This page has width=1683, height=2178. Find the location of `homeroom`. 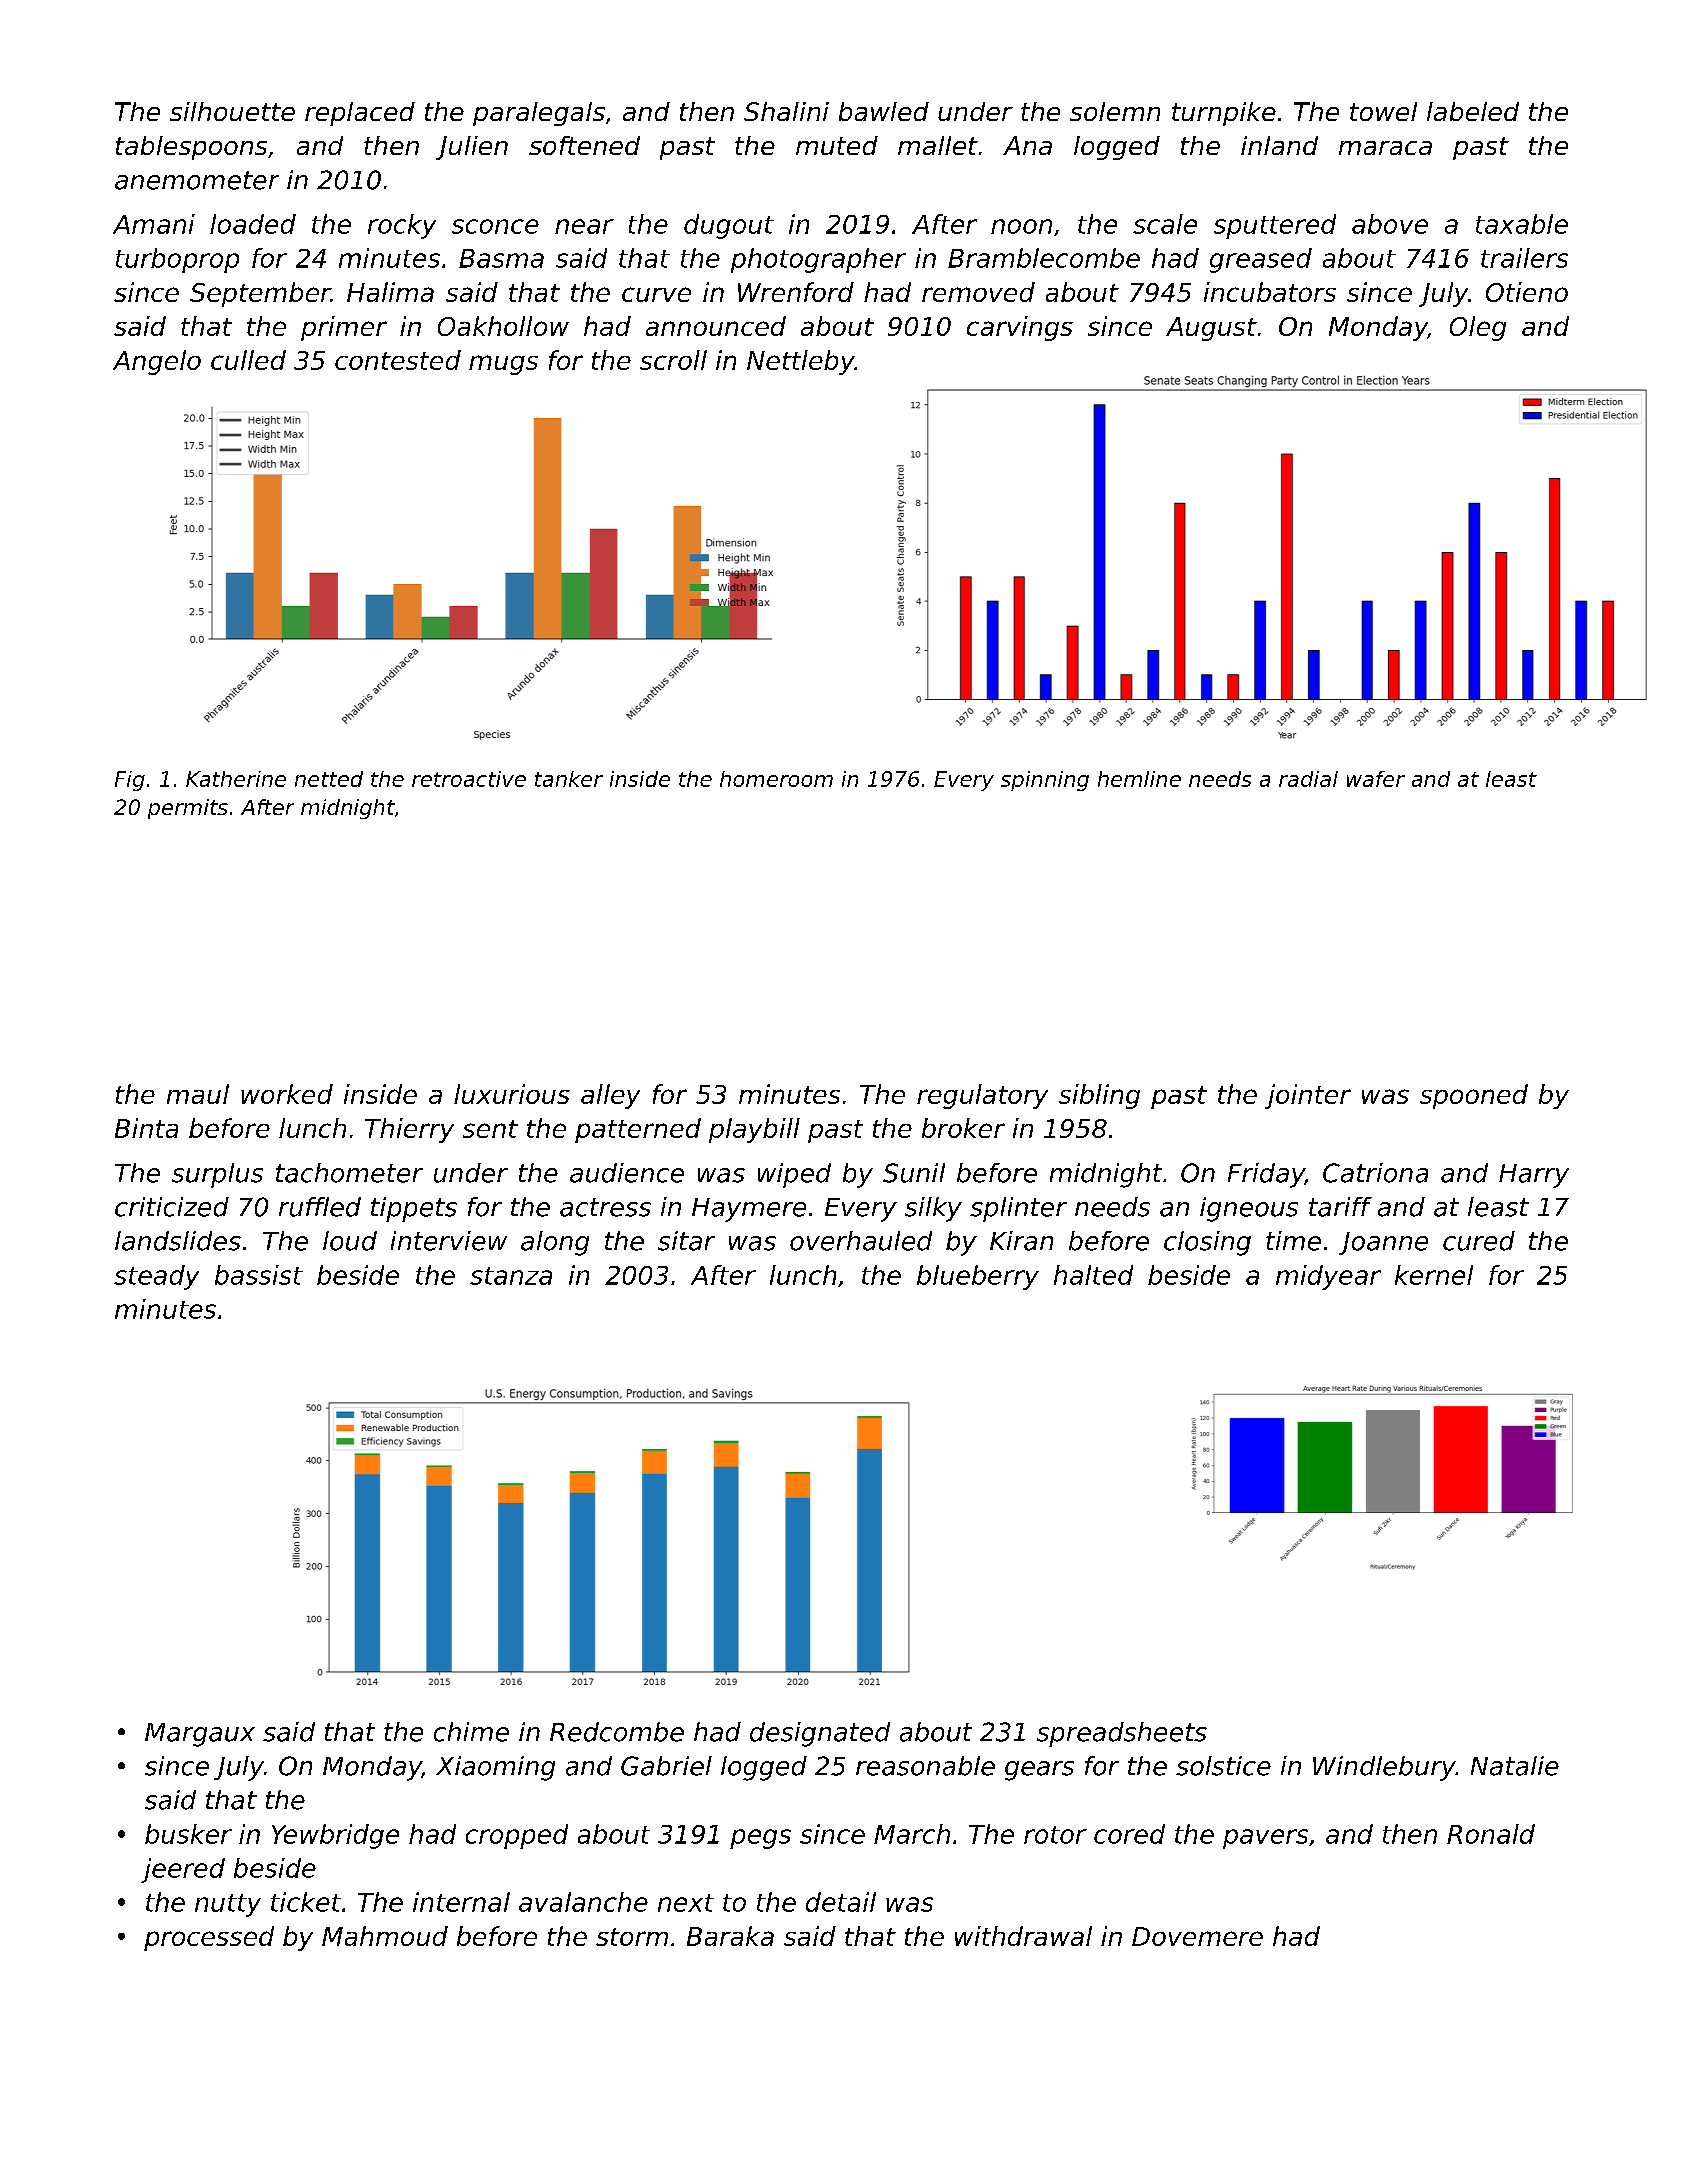

homeroom is located at coordinates (776, 779).
